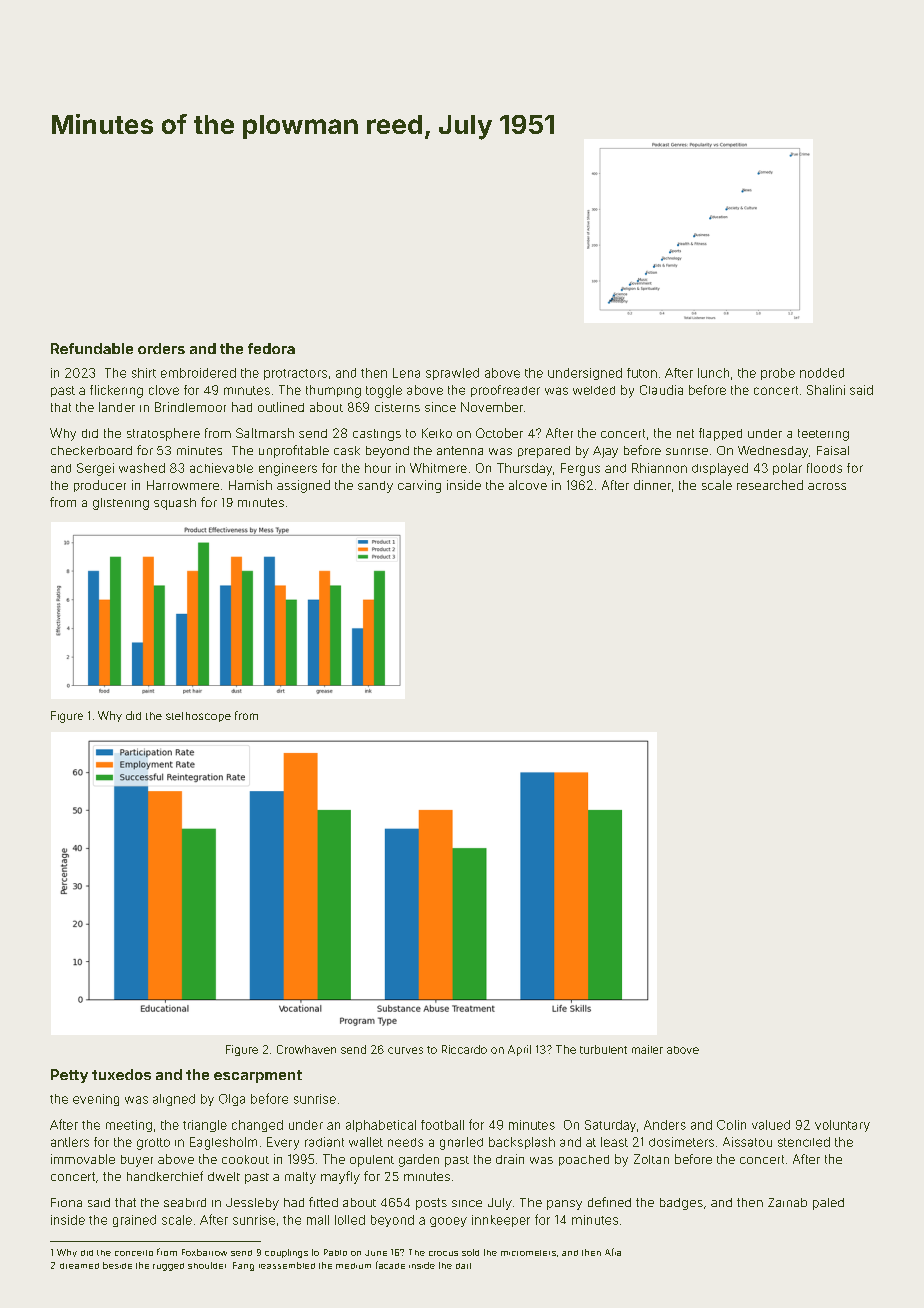  What do you see at coordinates (770, 485) in the document?
I see `researched` at bounding box center [770, 485].
